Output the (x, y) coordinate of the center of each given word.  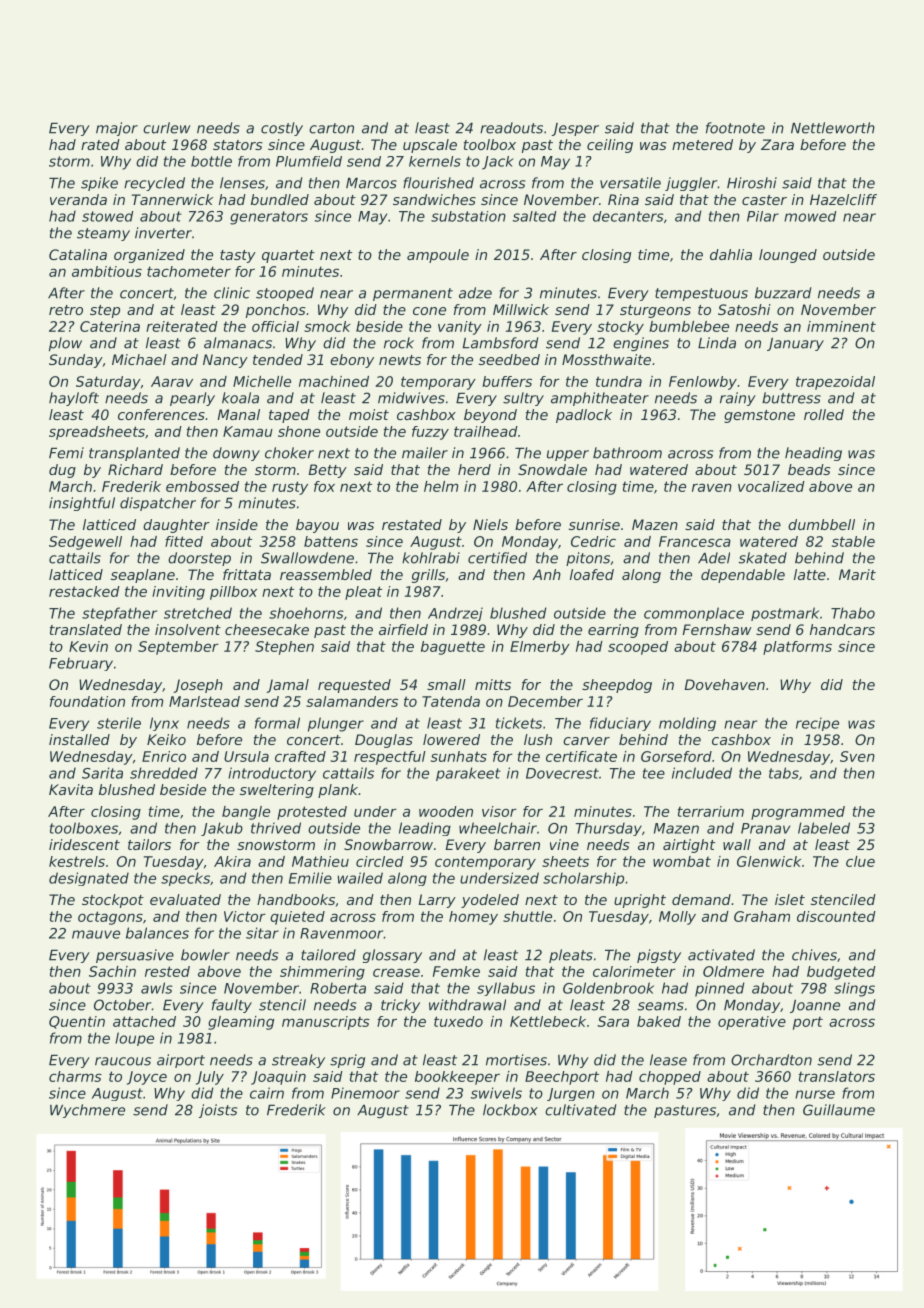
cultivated (580, 1110)
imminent (841, 326)
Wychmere (87, 1111)
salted (534, 216)
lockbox (510, 1110)
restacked (84, 591)
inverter (163, 233)
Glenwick (769, 861)
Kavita (71, 789)
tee (654, 773)
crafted (300, 756)
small (446, 684)
